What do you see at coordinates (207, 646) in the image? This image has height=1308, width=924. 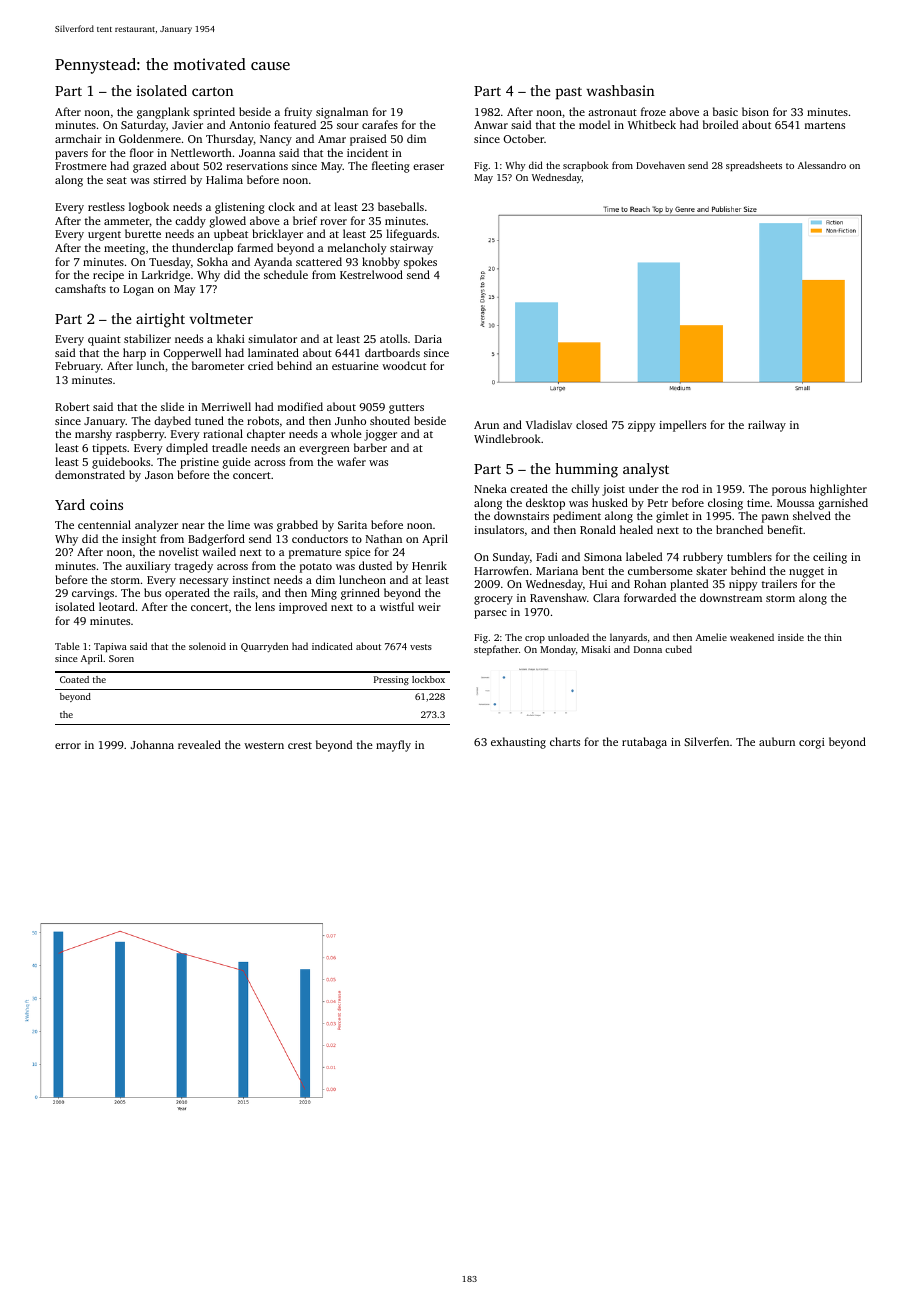 I see `solenoid` at bounding box center [207, 646].
